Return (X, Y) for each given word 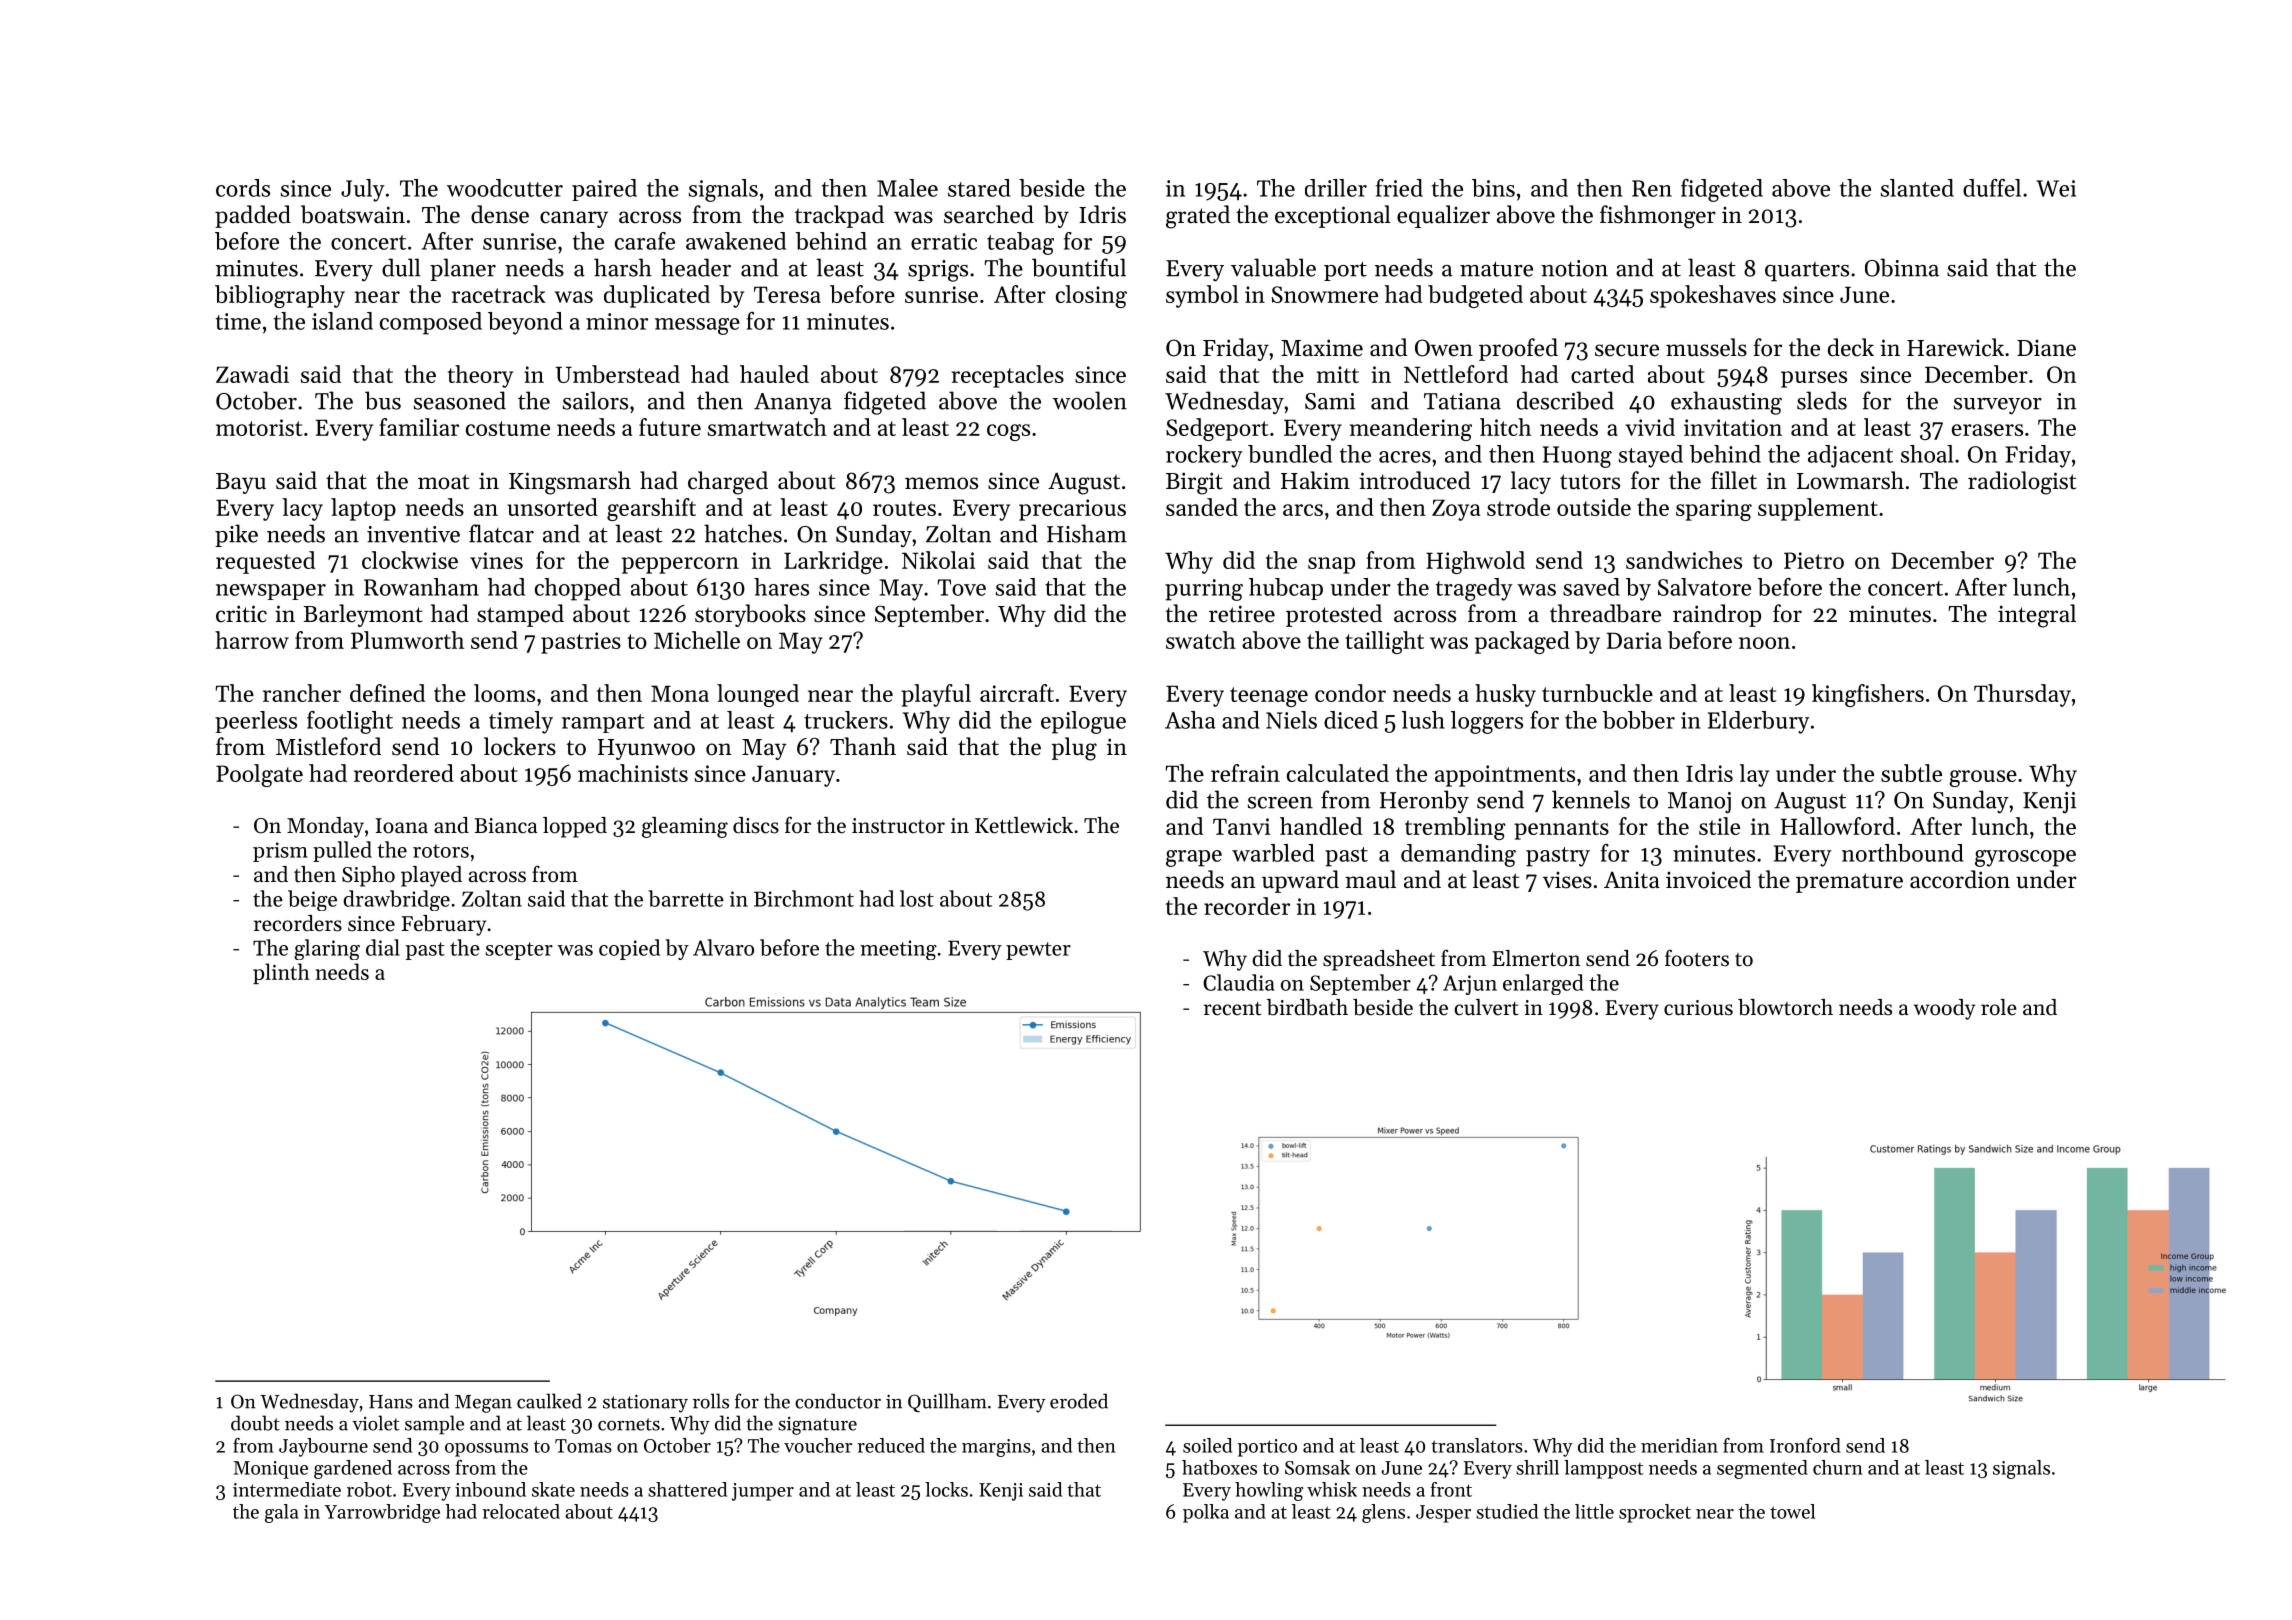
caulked (549, 1401)
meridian (1679, 1445)
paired (604, 190)
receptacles (1007, 376)
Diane (2046, 348)
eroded (1079, 1401)
